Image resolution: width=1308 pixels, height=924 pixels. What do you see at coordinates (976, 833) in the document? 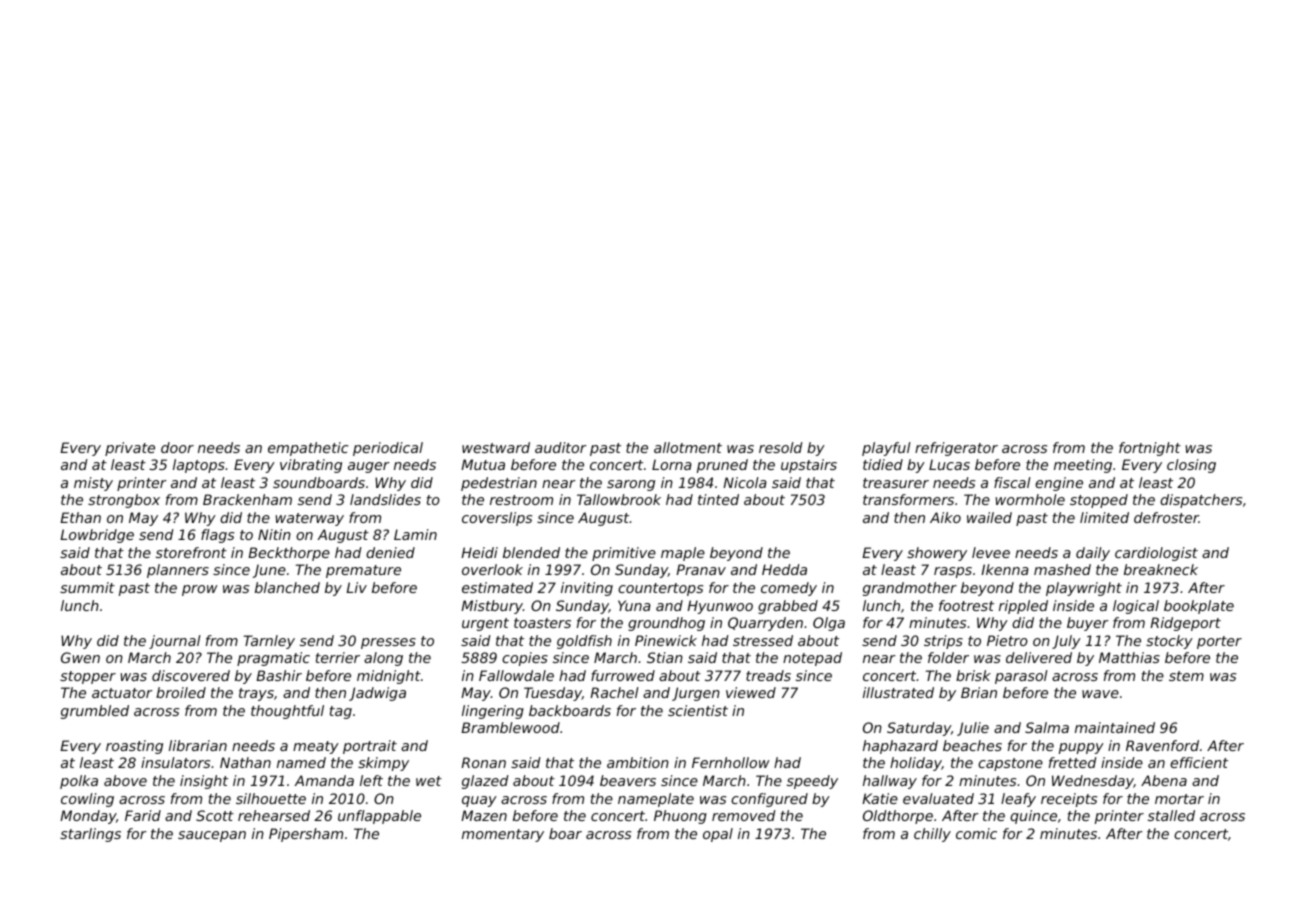
I see `comic` at bounding box center [976, 833].
